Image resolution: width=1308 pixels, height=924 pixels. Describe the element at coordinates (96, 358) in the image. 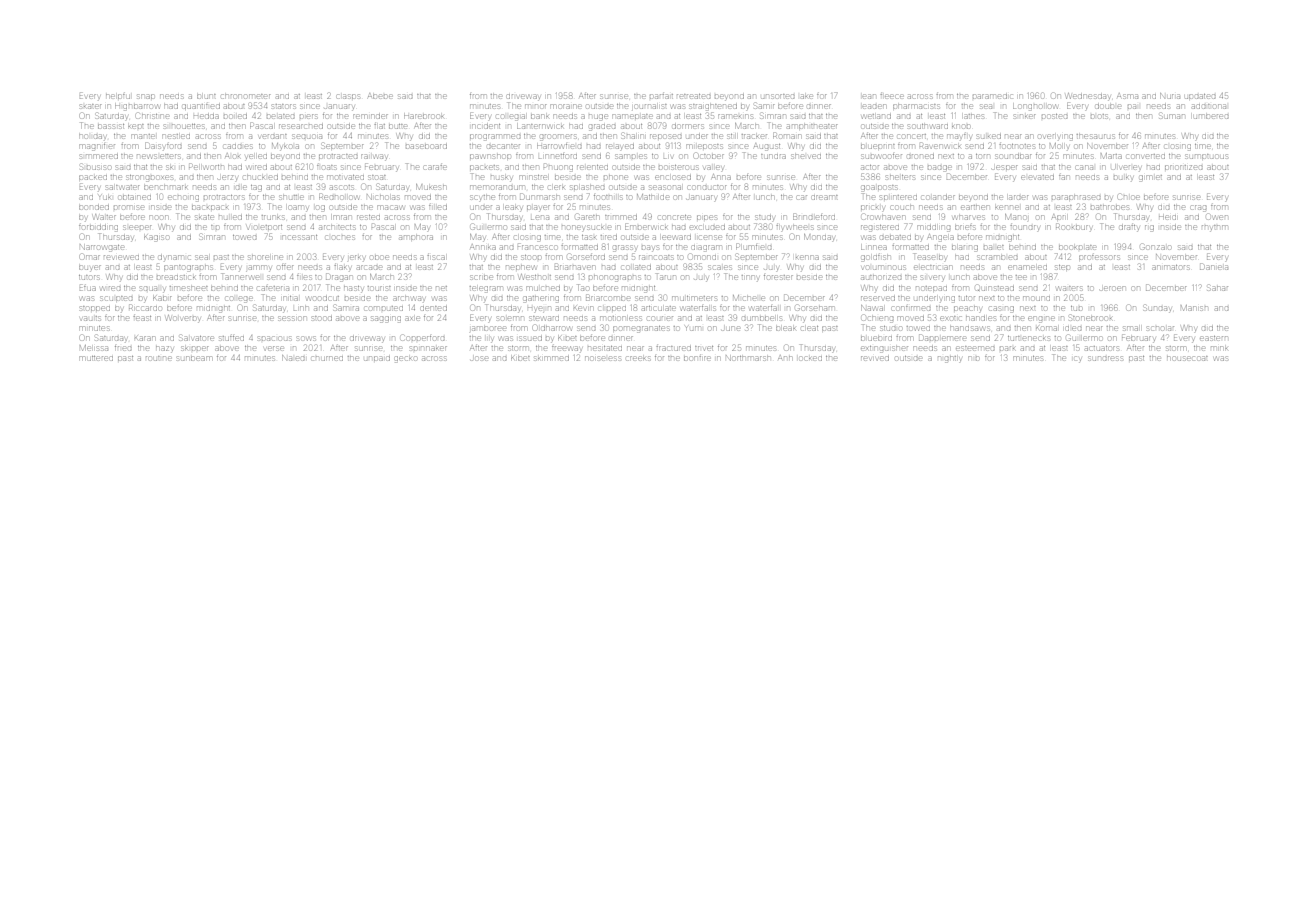

I see `muttered` at that location.
